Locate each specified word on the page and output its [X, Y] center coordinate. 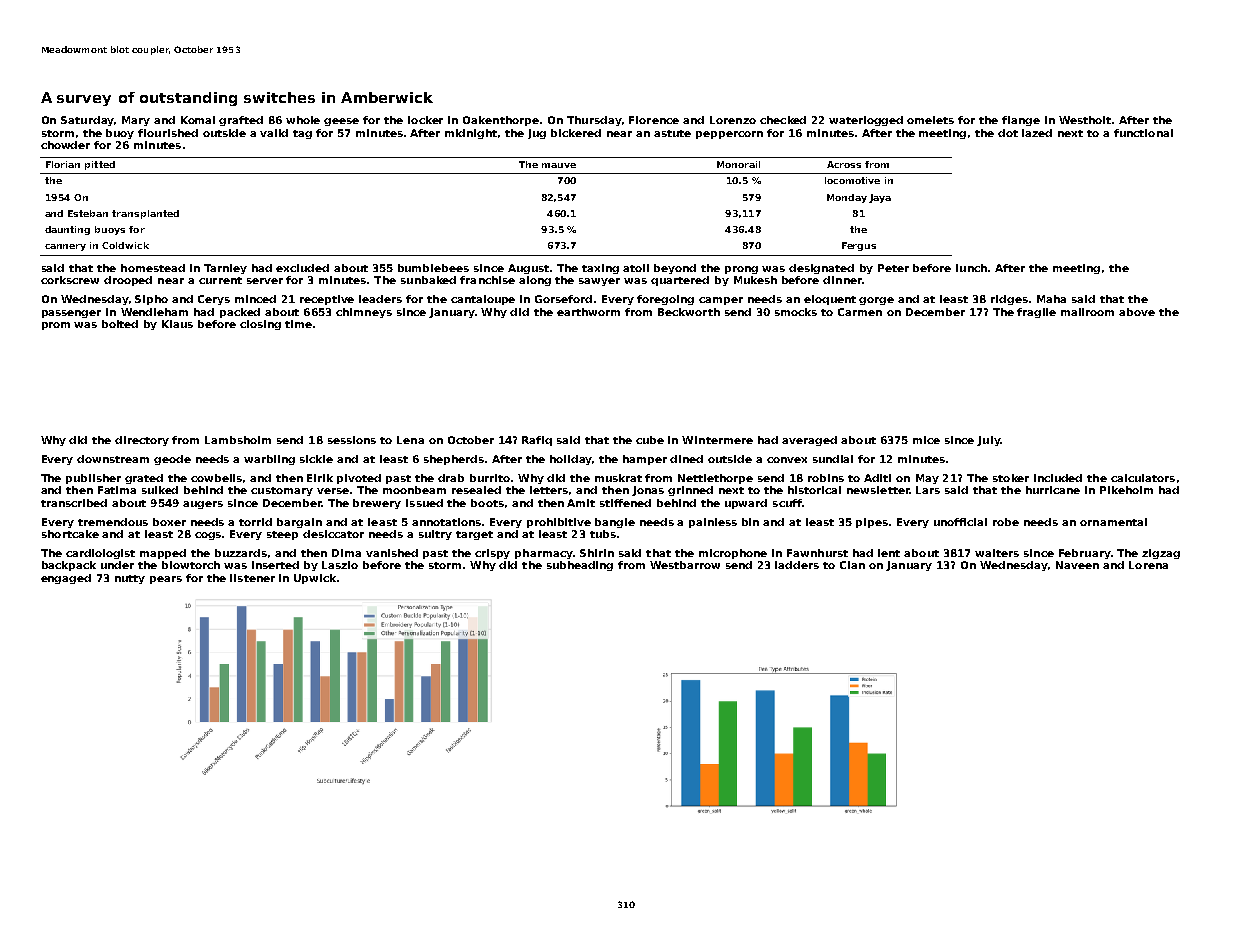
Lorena [1148, 565]
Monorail [738, 164]
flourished [168, 133]
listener [252, 578]
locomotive [852, 180]
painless [713, 523]
